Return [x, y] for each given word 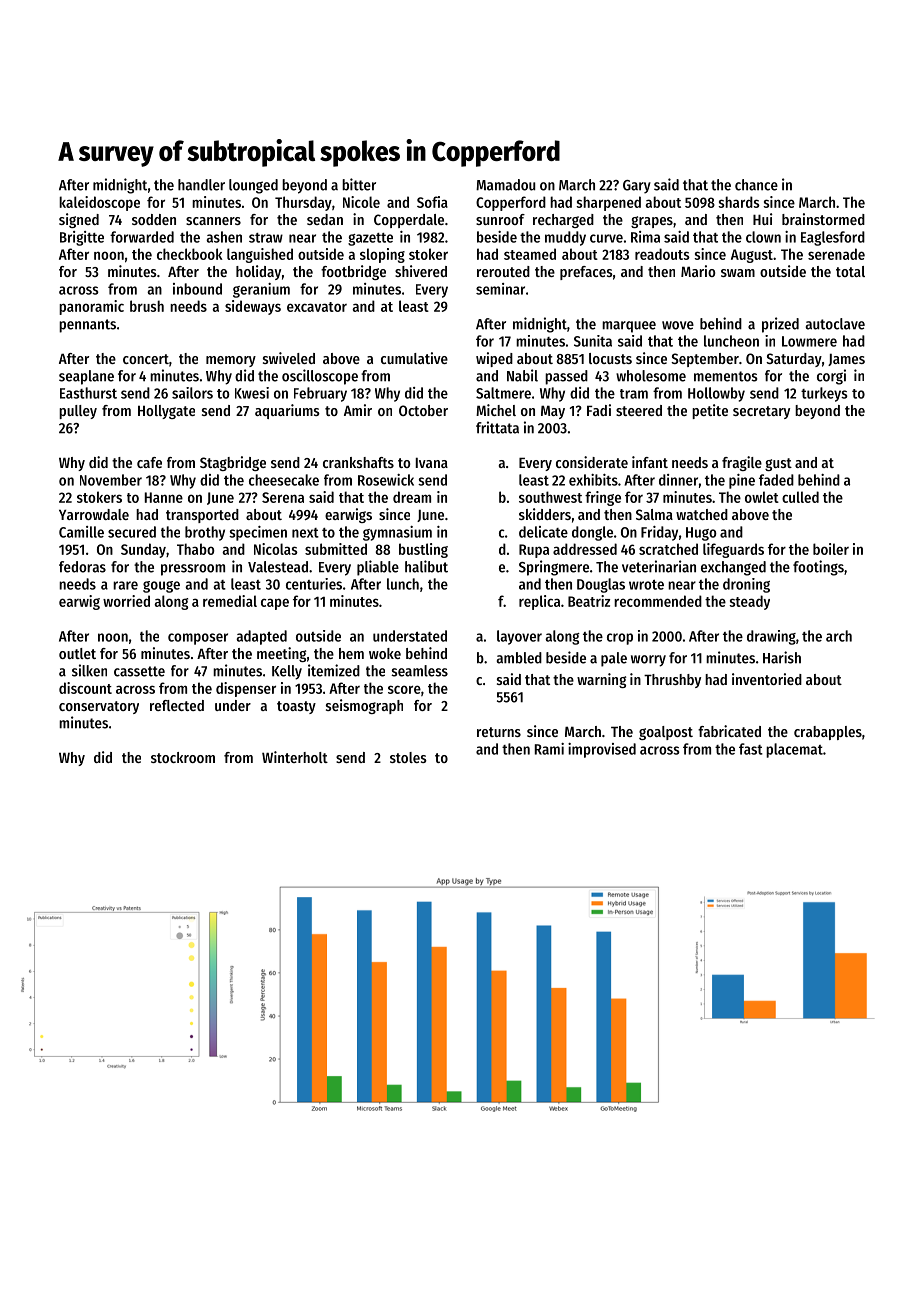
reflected [177, 705]
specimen [258, 533]
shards [739, 202]
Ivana [432, 462]
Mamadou [505, 185]
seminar [500, 289]
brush [147, 306]
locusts [610, 358]
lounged [253, 186]
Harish [782, 657]
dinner [678, 480]
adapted [261, 637]
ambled [519, 658]
